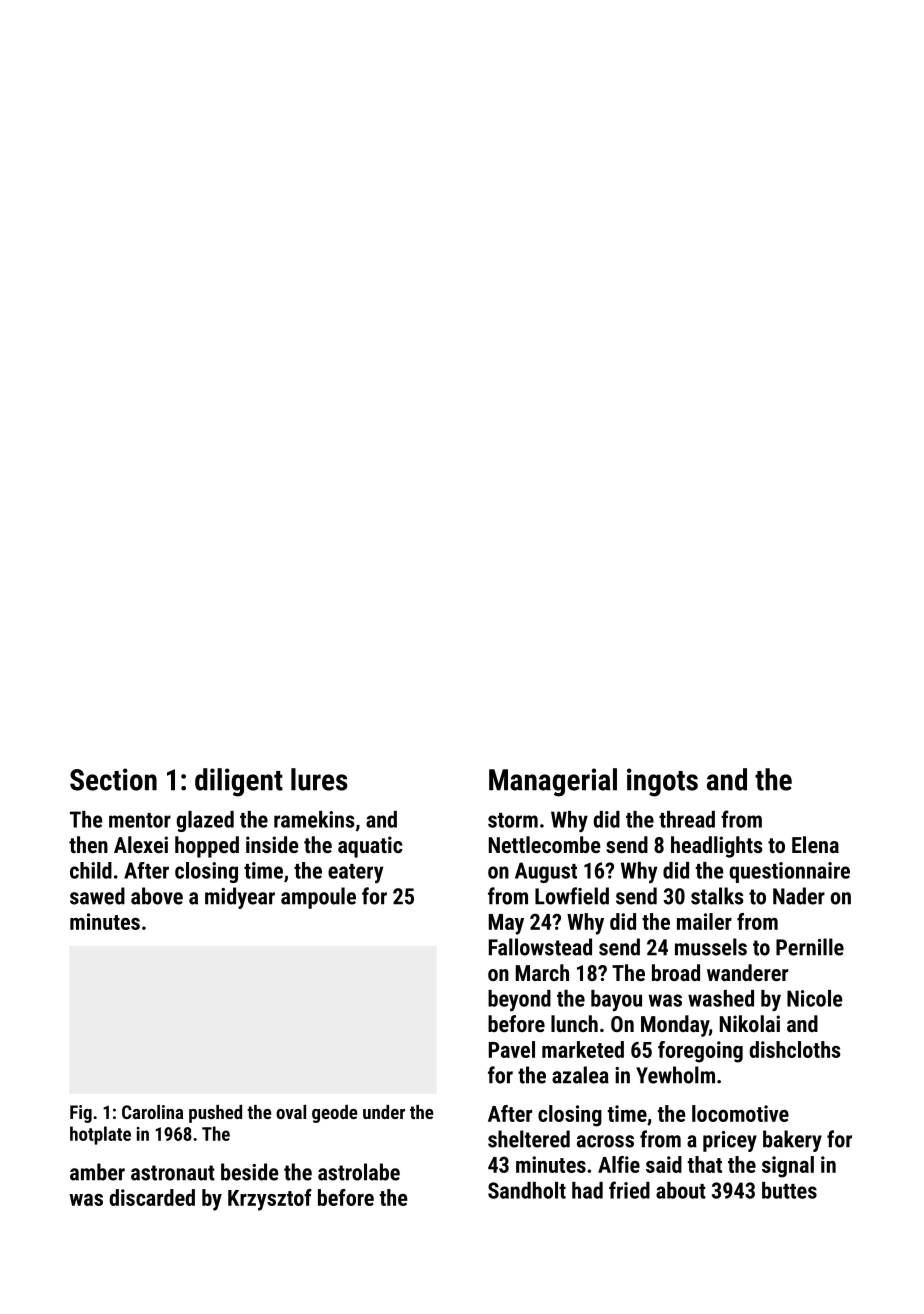 This page has height=1314, width=924. Describe the element at coordinates (152, 1112) in the page. I see `Carolina` at that location.
